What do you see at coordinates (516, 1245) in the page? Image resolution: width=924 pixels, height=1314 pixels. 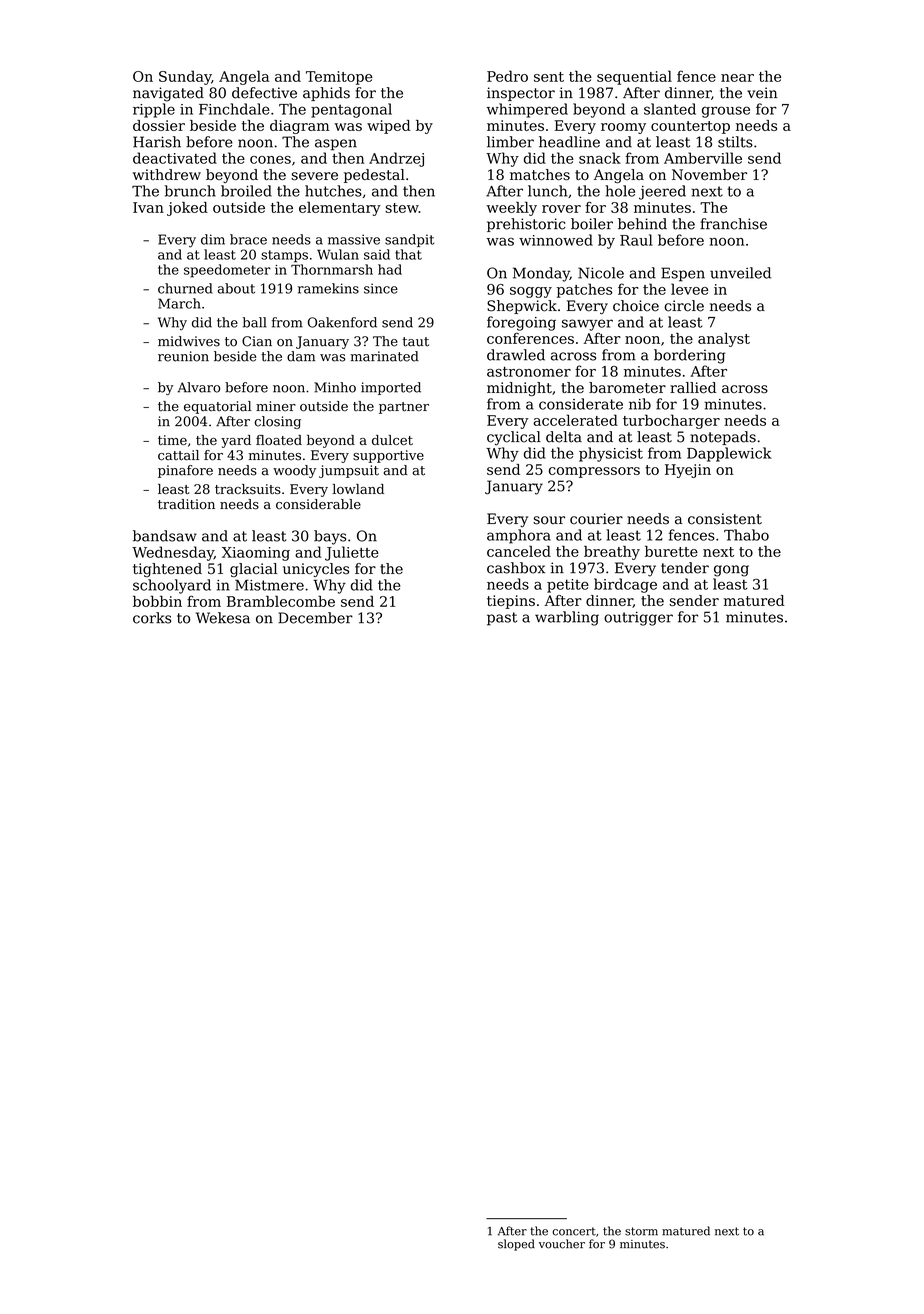 I see `sloped` at bounding box center [516, 1245].
